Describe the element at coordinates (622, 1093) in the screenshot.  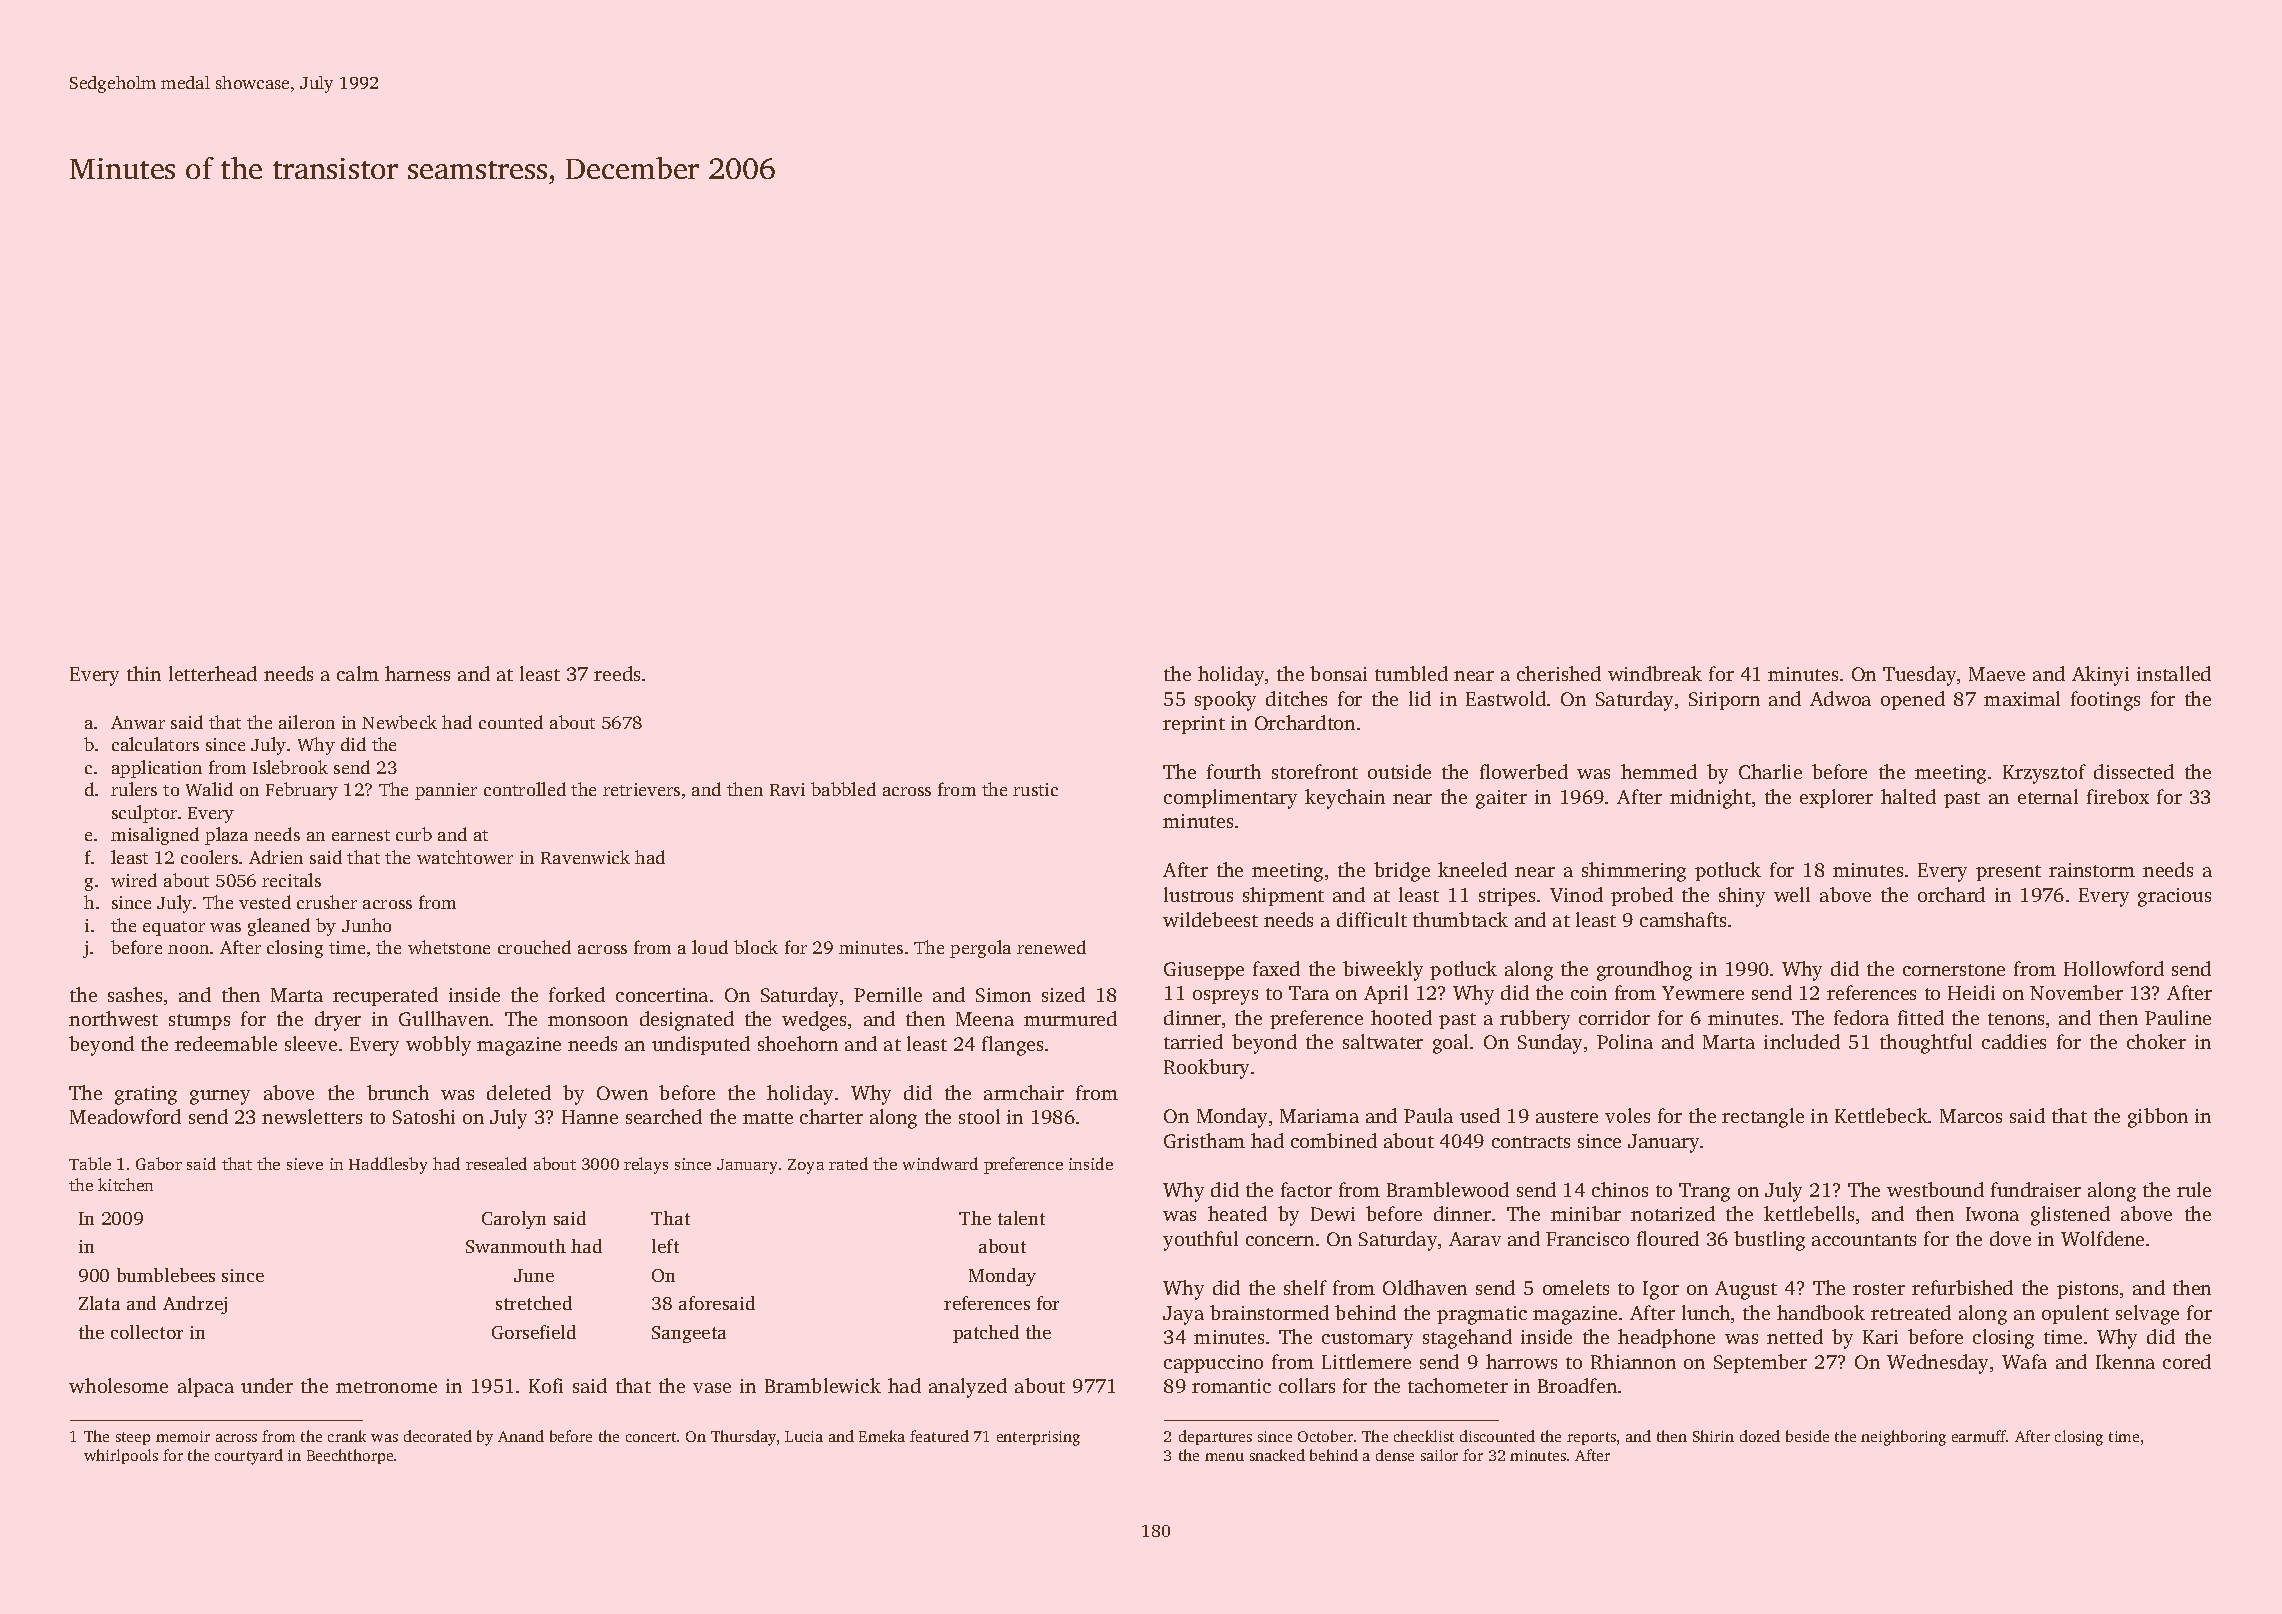
I see `Owen` at that location.
